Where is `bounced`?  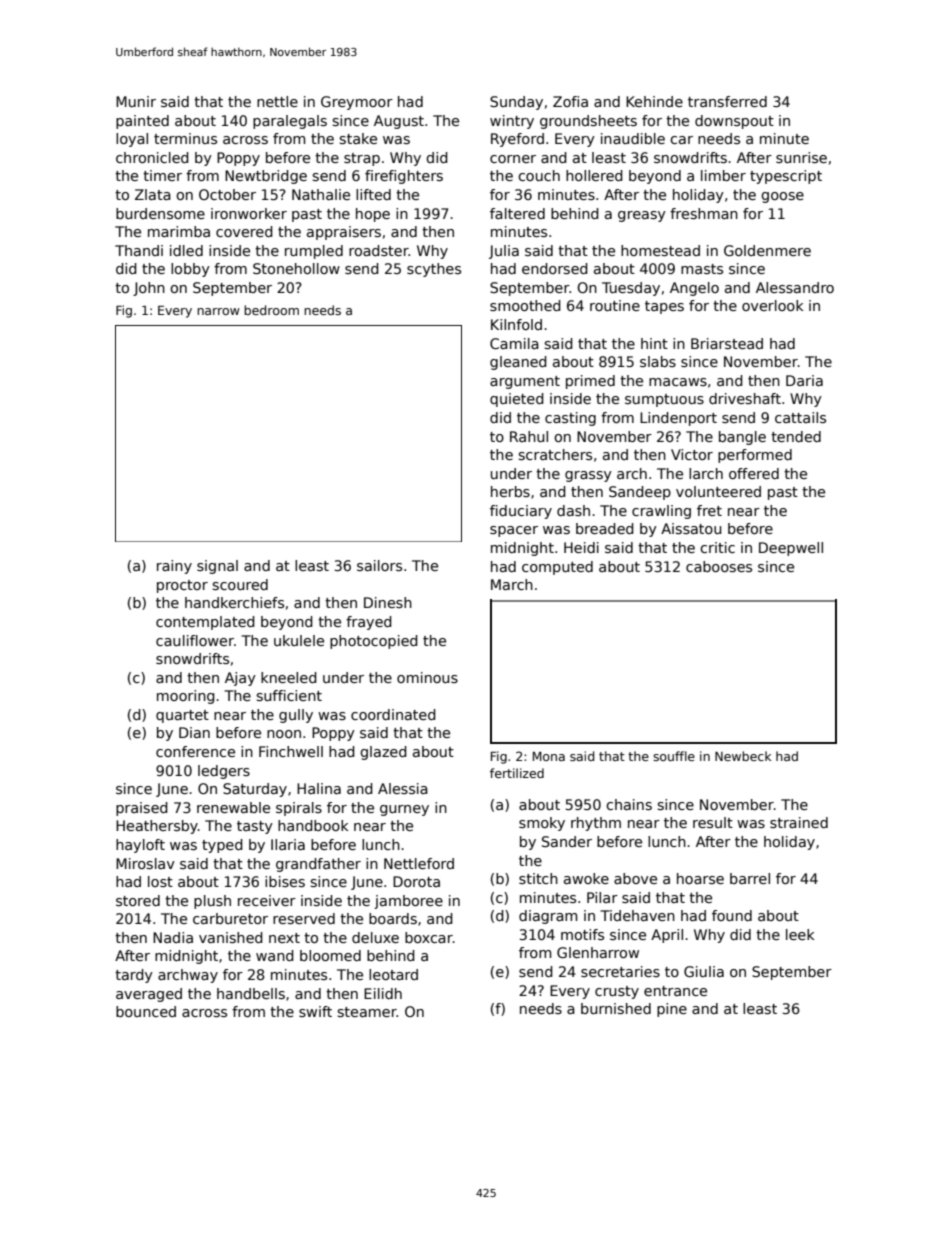 bounced is located at coordinates (146, 1011).
